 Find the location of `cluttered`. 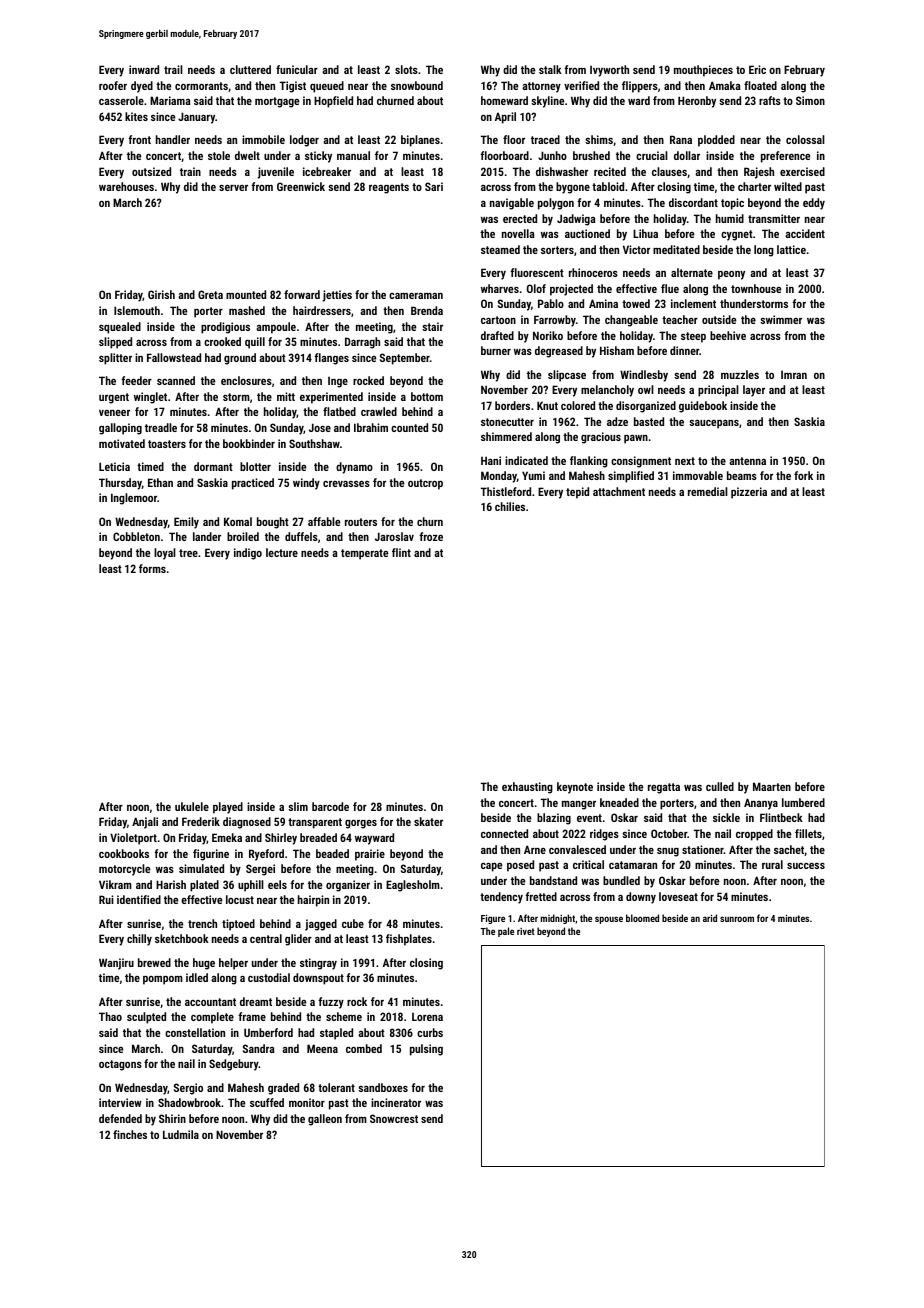

cluttered is located at coordinates (250, 69).
